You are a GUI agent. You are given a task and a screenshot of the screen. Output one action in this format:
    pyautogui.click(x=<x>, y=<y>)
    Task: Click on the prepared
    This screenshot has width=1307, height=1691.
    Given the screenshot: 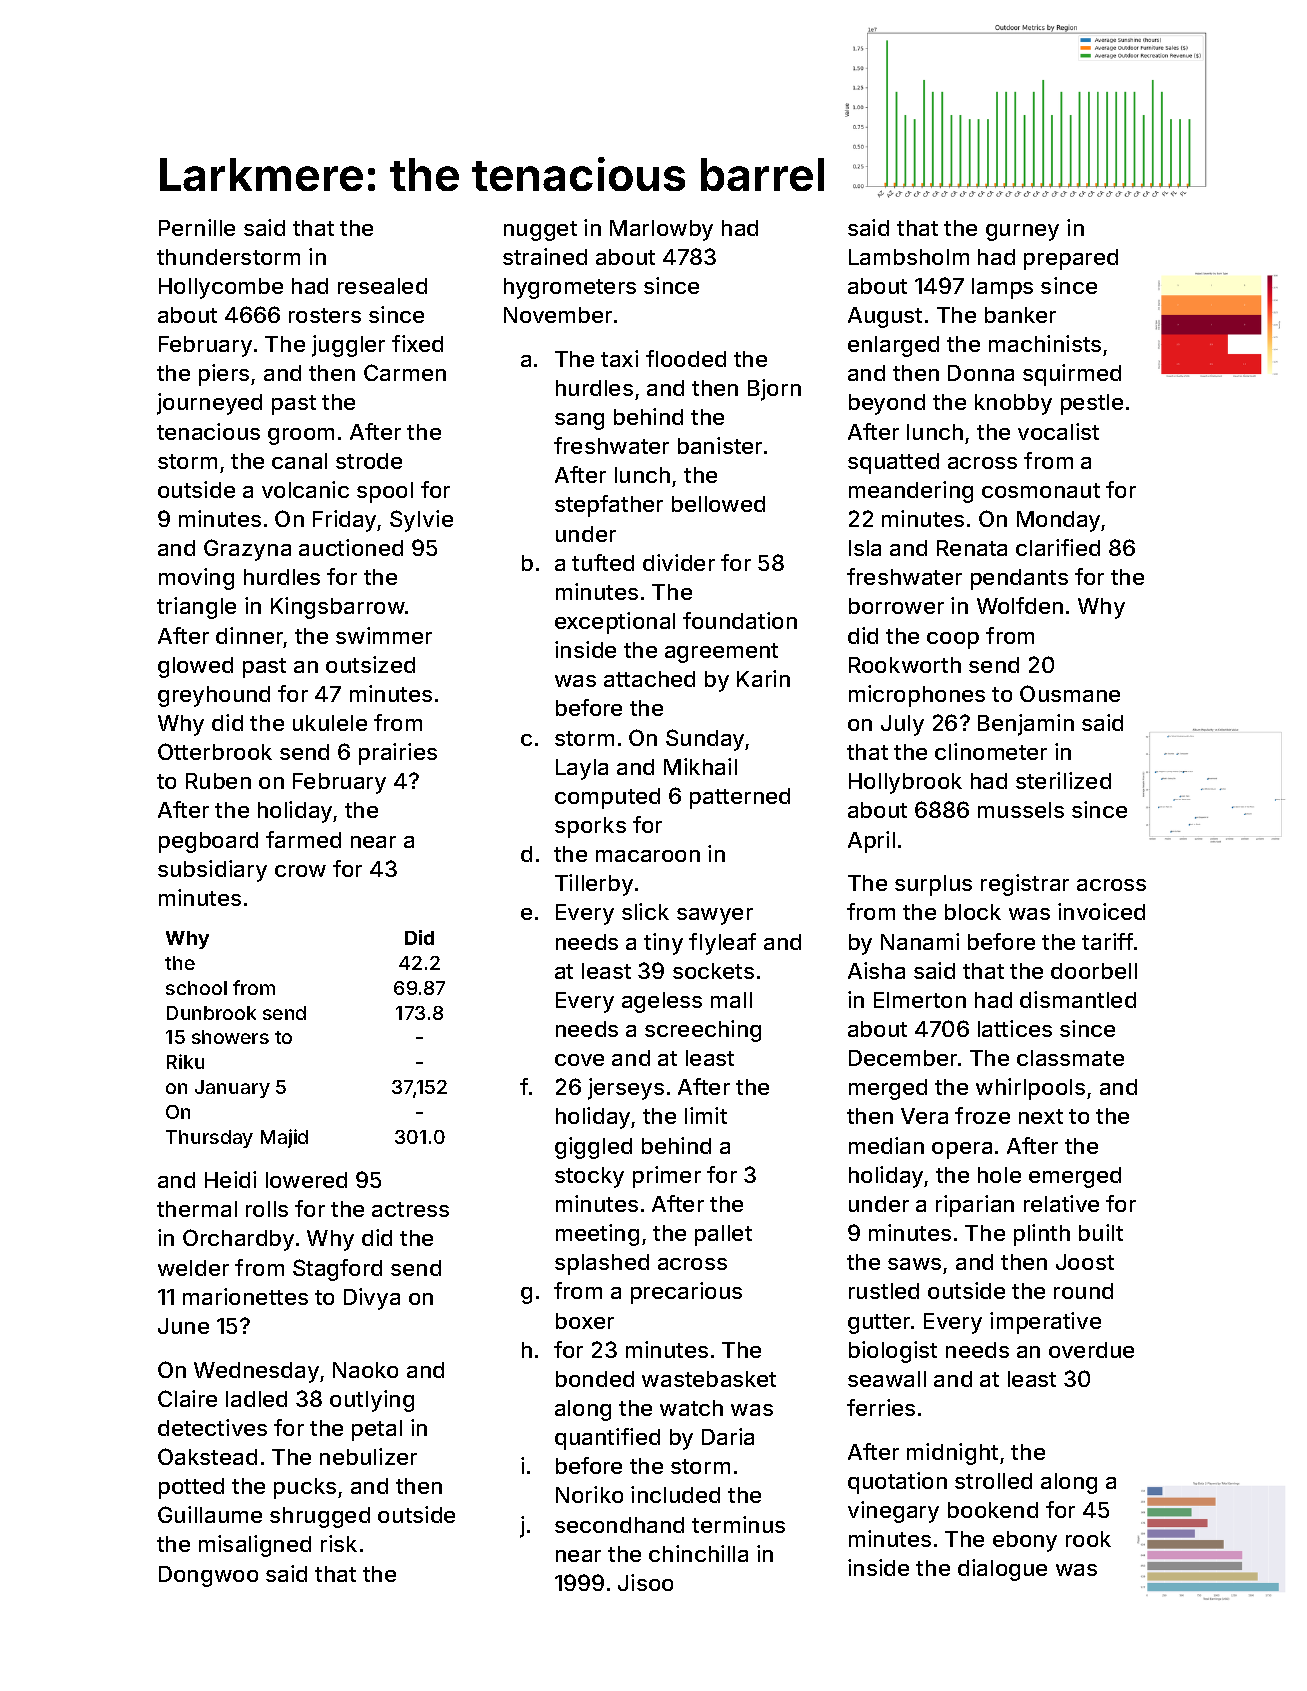 What is the action you would take?
    pyautogui.click(x=1071, y=259)
